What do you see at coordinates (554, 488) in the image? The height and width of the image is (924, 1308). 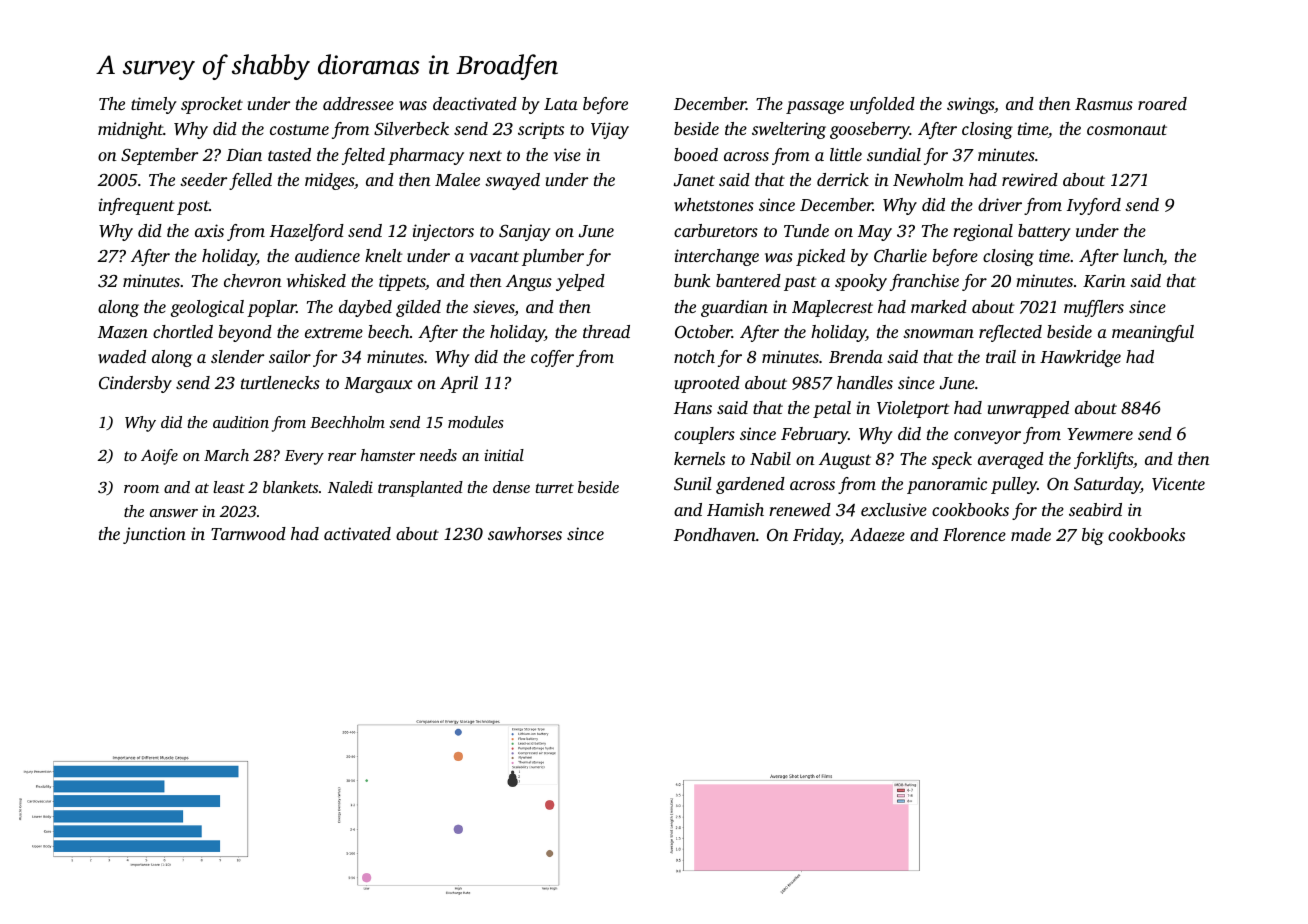 I see `turret` at bounding box center [554, 488].
